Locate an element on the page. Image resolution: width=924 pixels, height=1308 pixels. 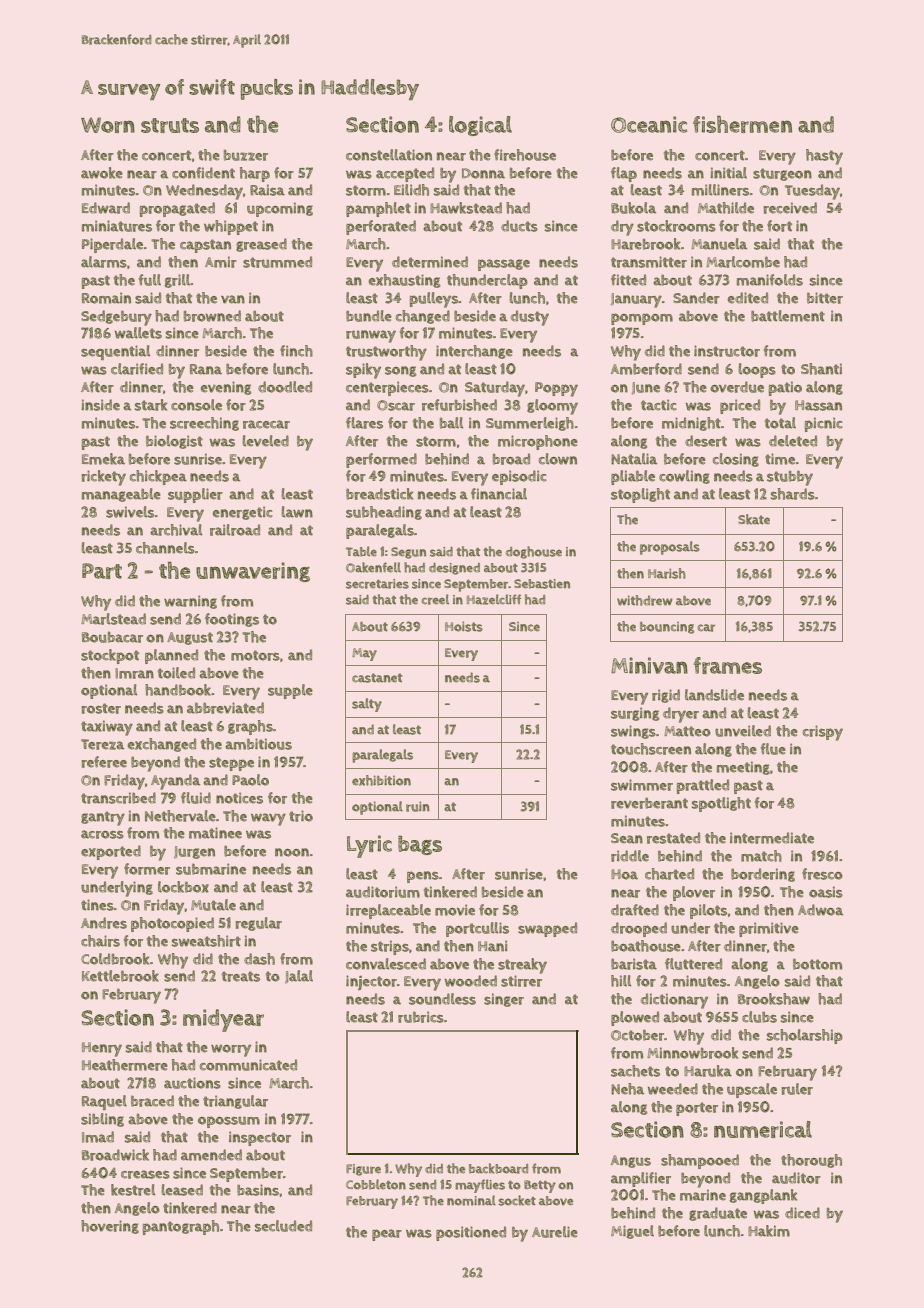
lawn is located at coordinates (297, 512).
